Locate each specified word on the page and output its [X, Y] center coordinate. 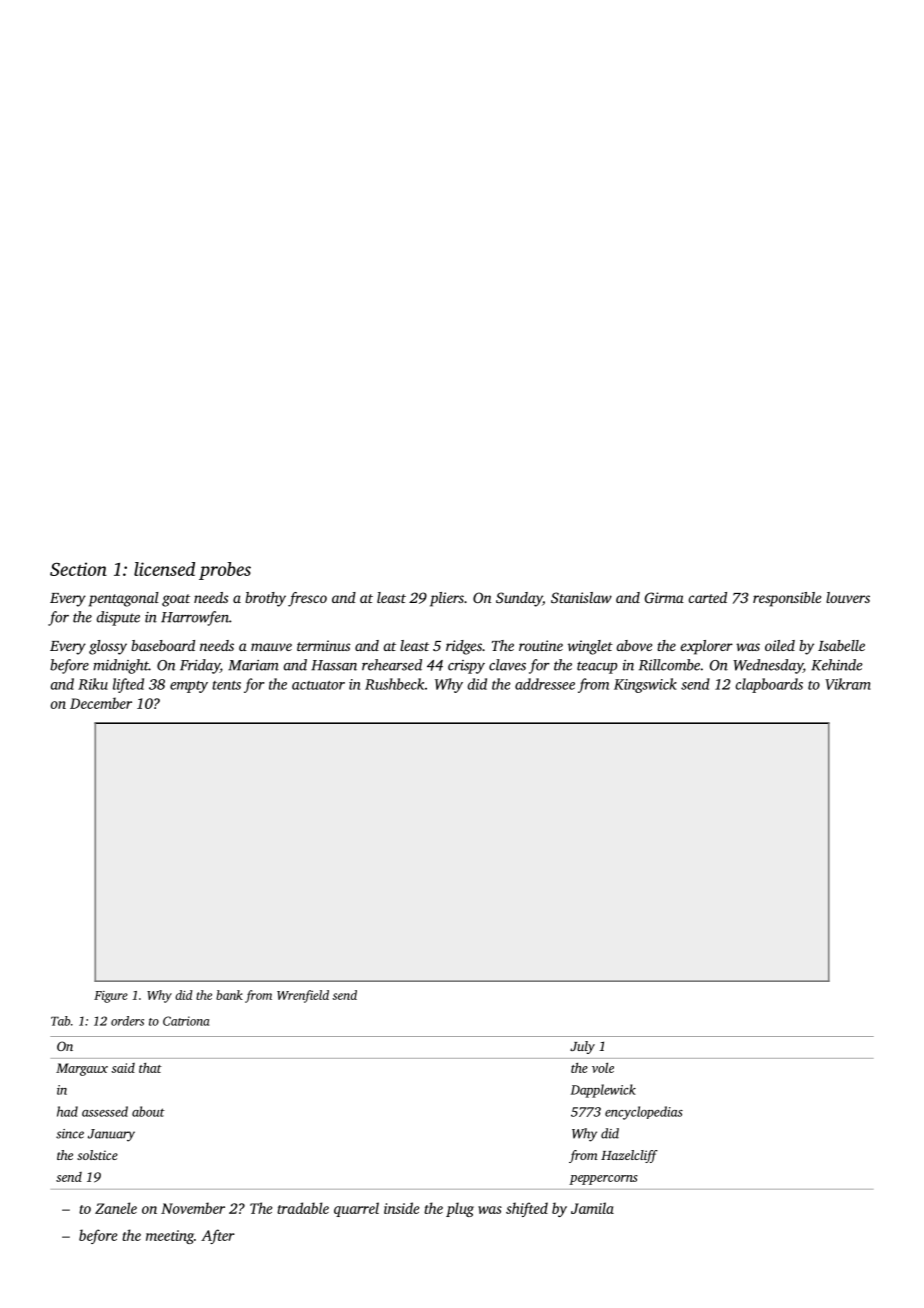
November [193, 1208]
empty [189, 687]
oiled [780, 645]
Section [78, 569]
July [582, 1047]
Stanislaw [581, 597]
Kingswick [645, 685]
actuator [318, 685]
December [101, 703]
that [150, 1068]
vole [603, 1068]
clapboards [769, 685]
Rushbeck [394, 684]
